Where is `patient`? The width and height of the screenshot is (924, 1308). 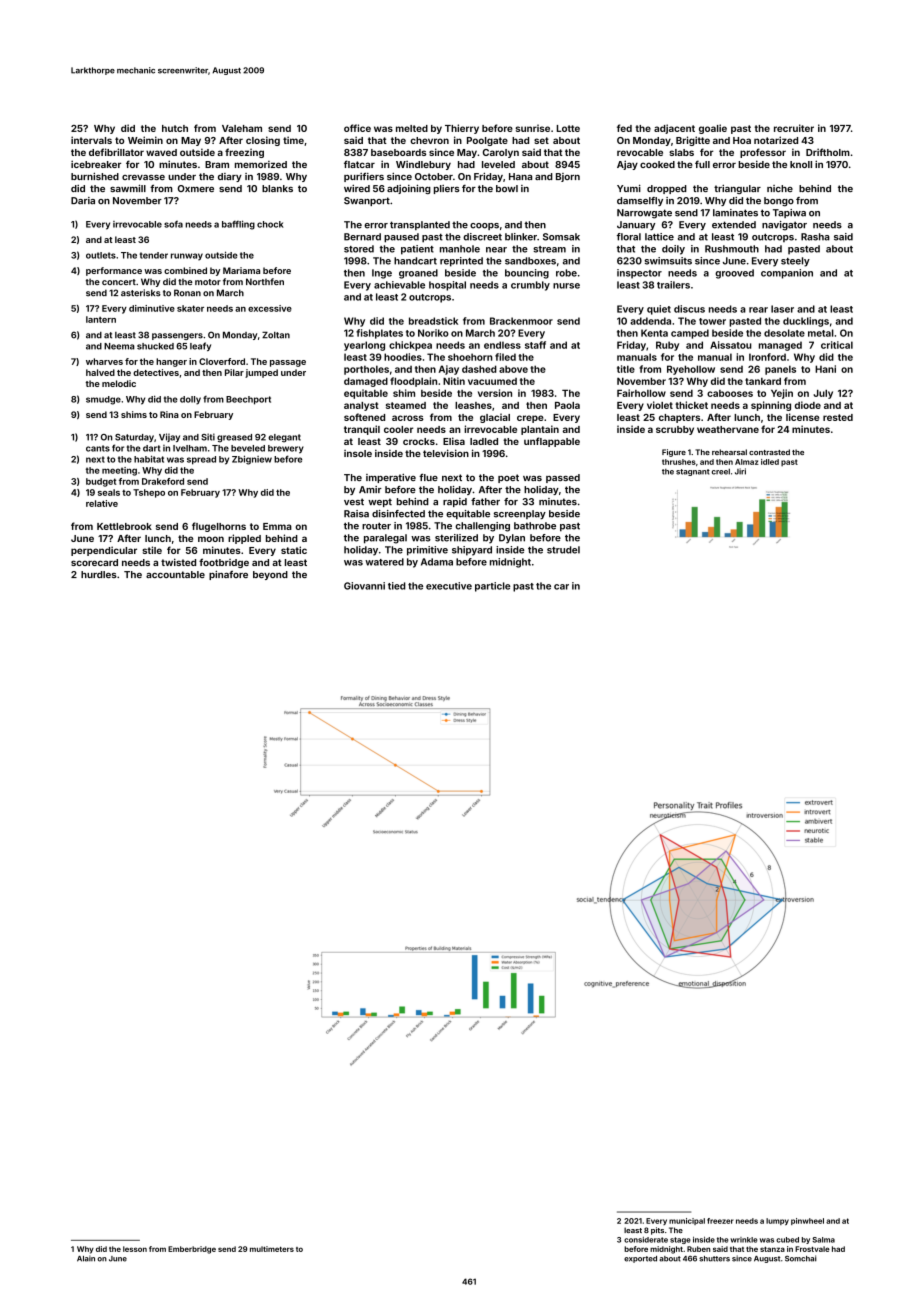 patient is located at coordinates (417, 250).
